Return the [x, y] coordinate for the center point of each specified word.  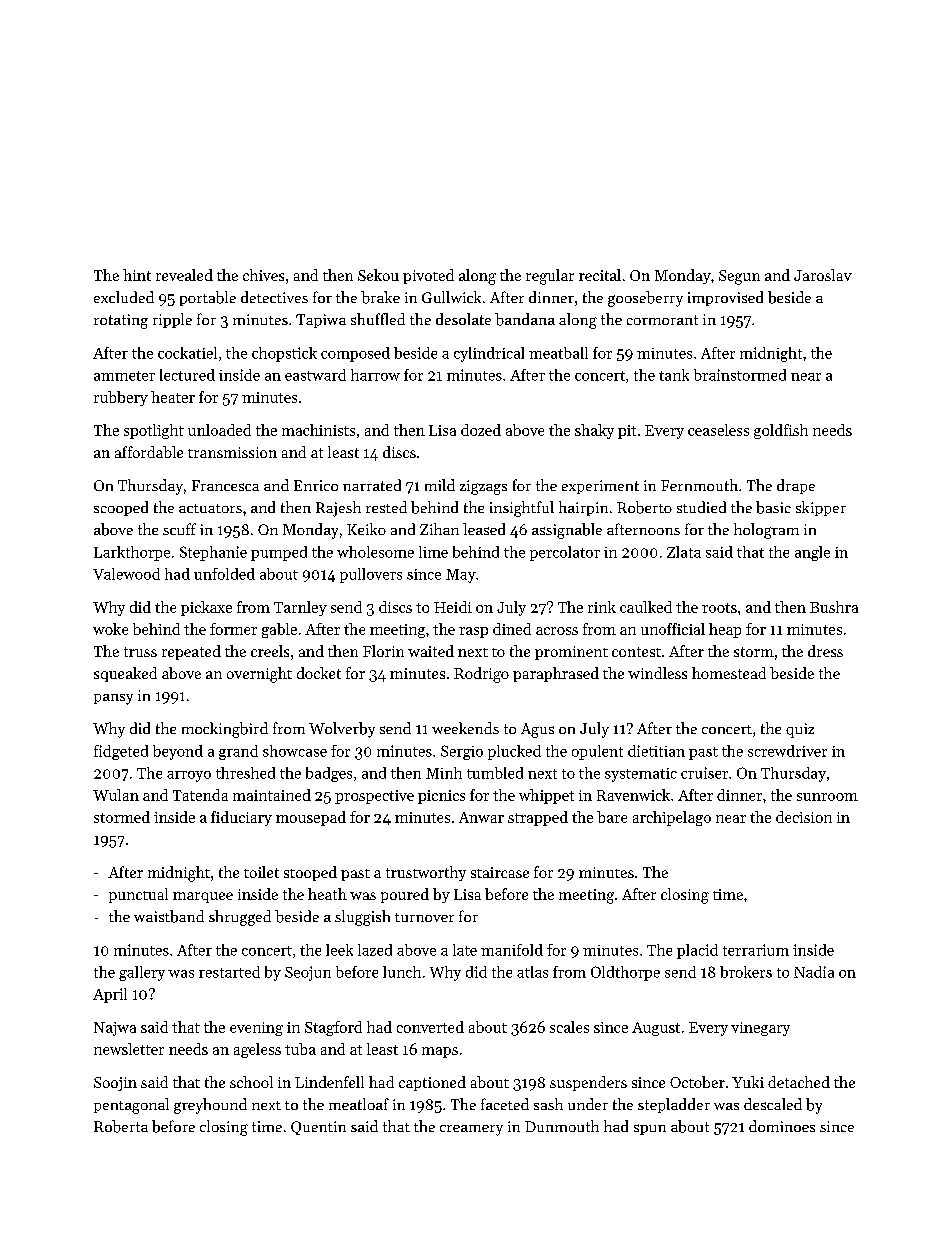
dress [825, 651]
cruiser [704, 773]
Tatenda [200, 795]
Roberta [121, 1126]
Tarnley [300, 608]
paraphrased [556, 674]
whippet [546, 796]
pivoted [428, 276]
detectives [274, 297]
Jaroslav [823, 275]
